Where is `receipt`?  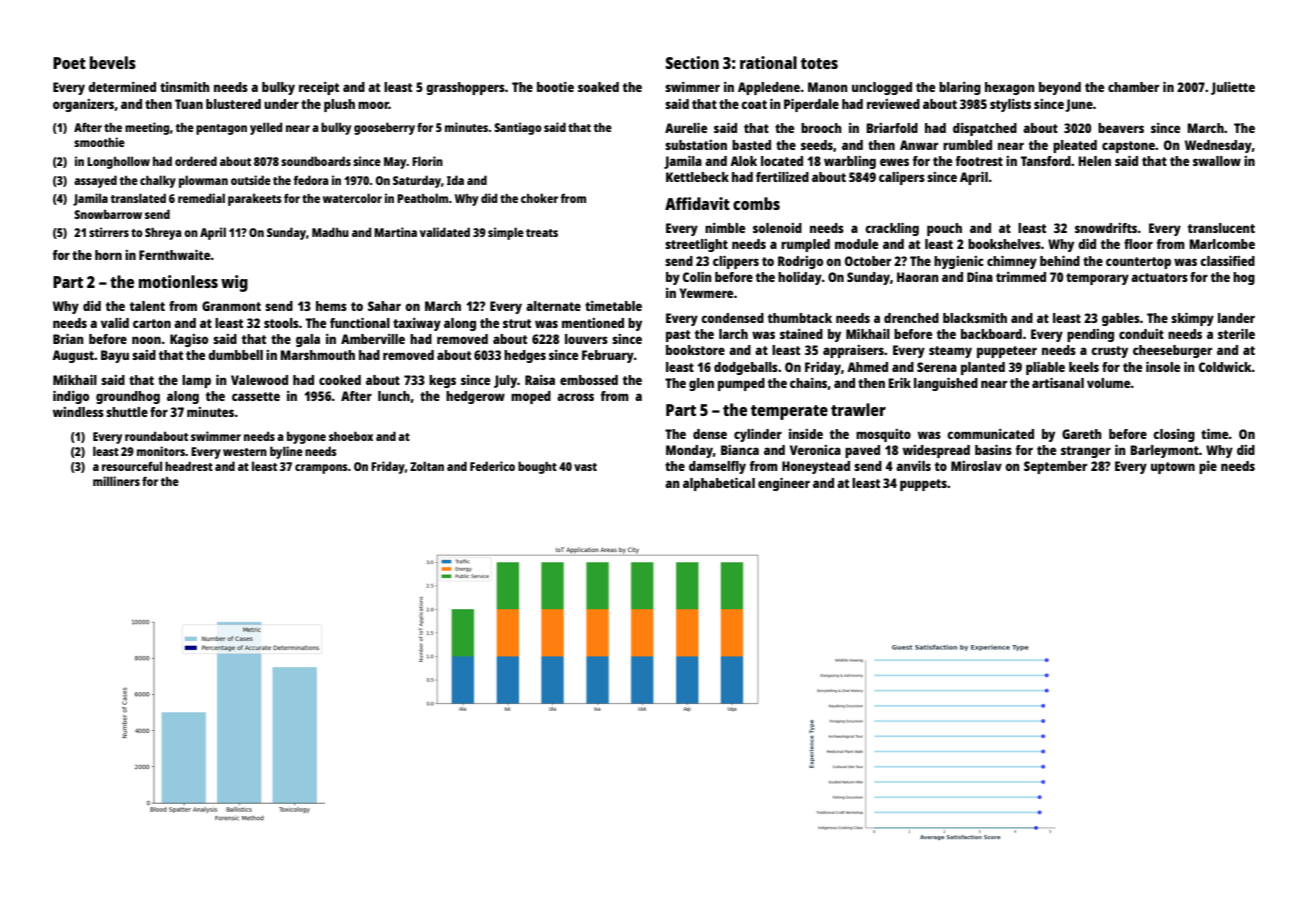
receipt is located at coordinates (319, 88).
